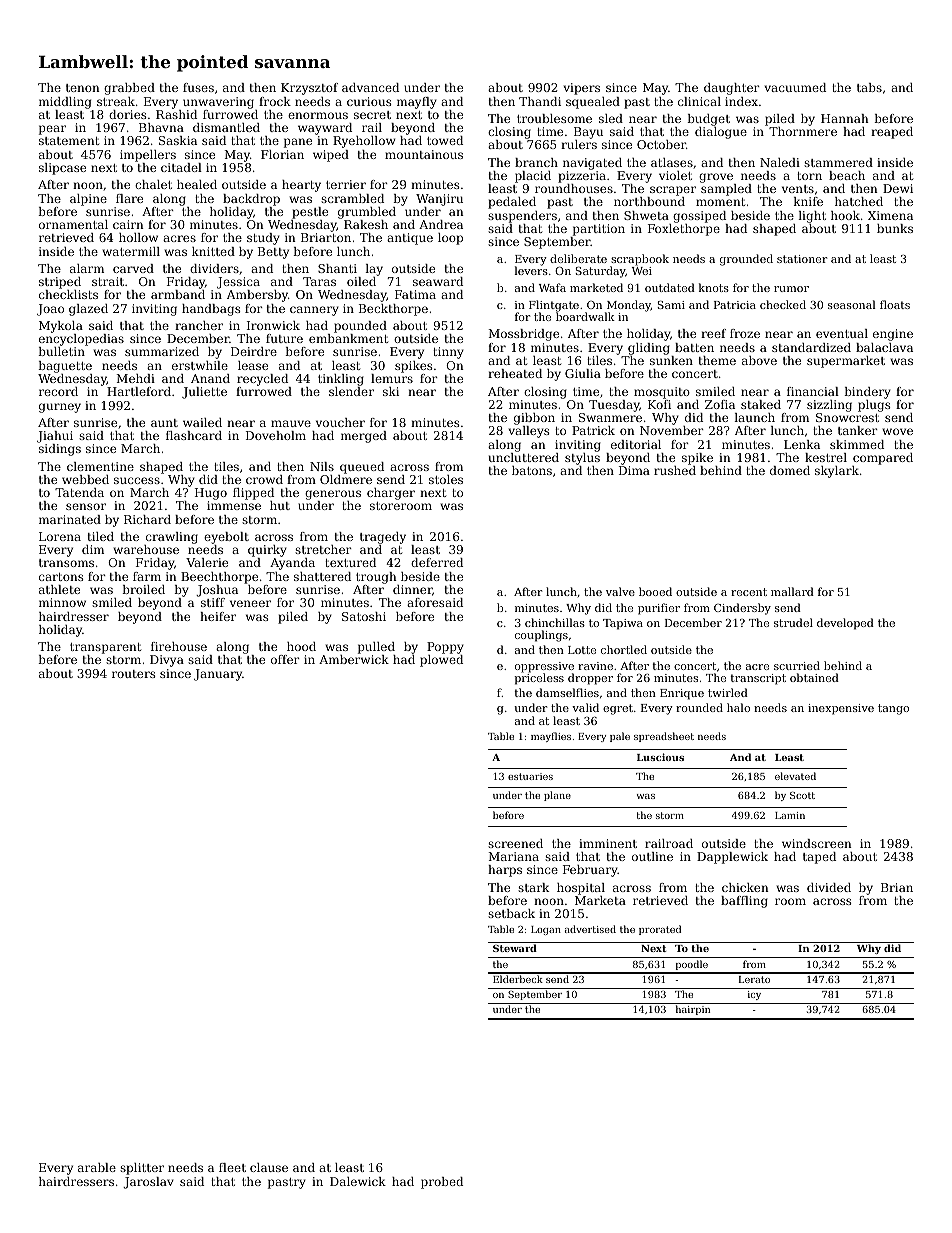 This document has height=1233, width=952. Describe the element at coordinates (79, 492) in the document. I see `Tatenda` at that location.
